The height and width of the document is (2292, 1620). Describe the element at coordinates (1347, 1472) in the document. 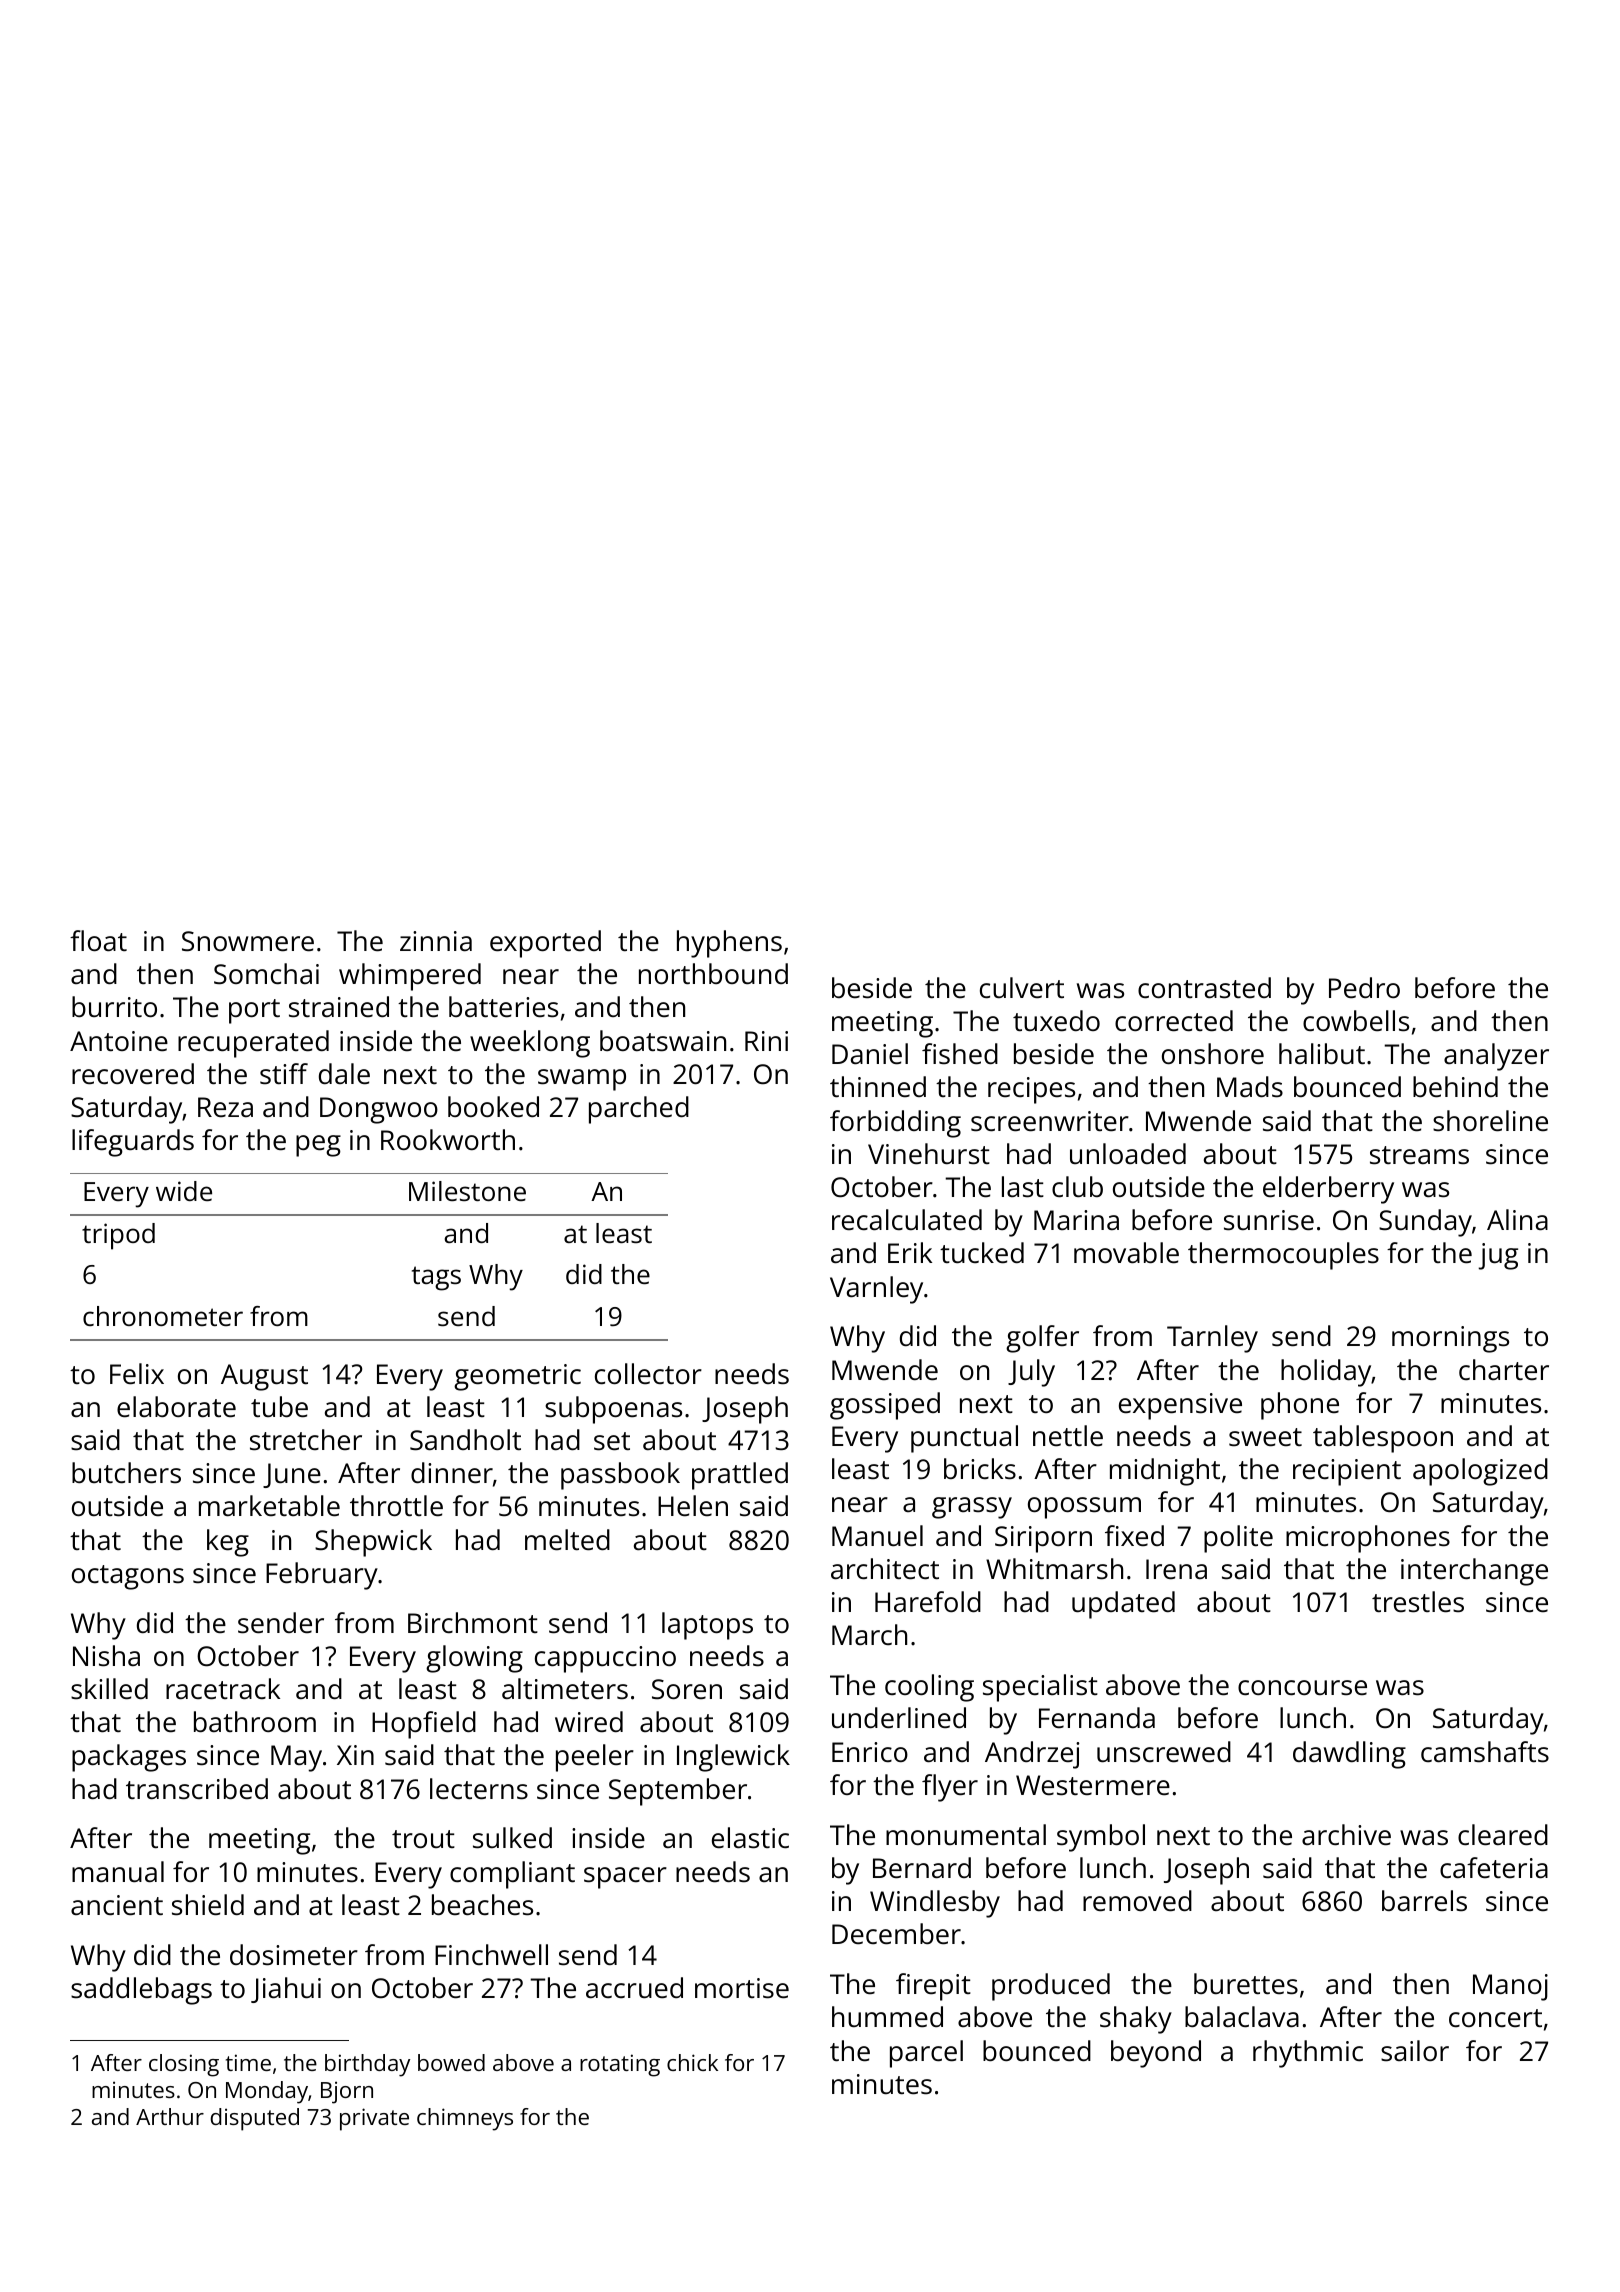

I see `recipient` at that location.
